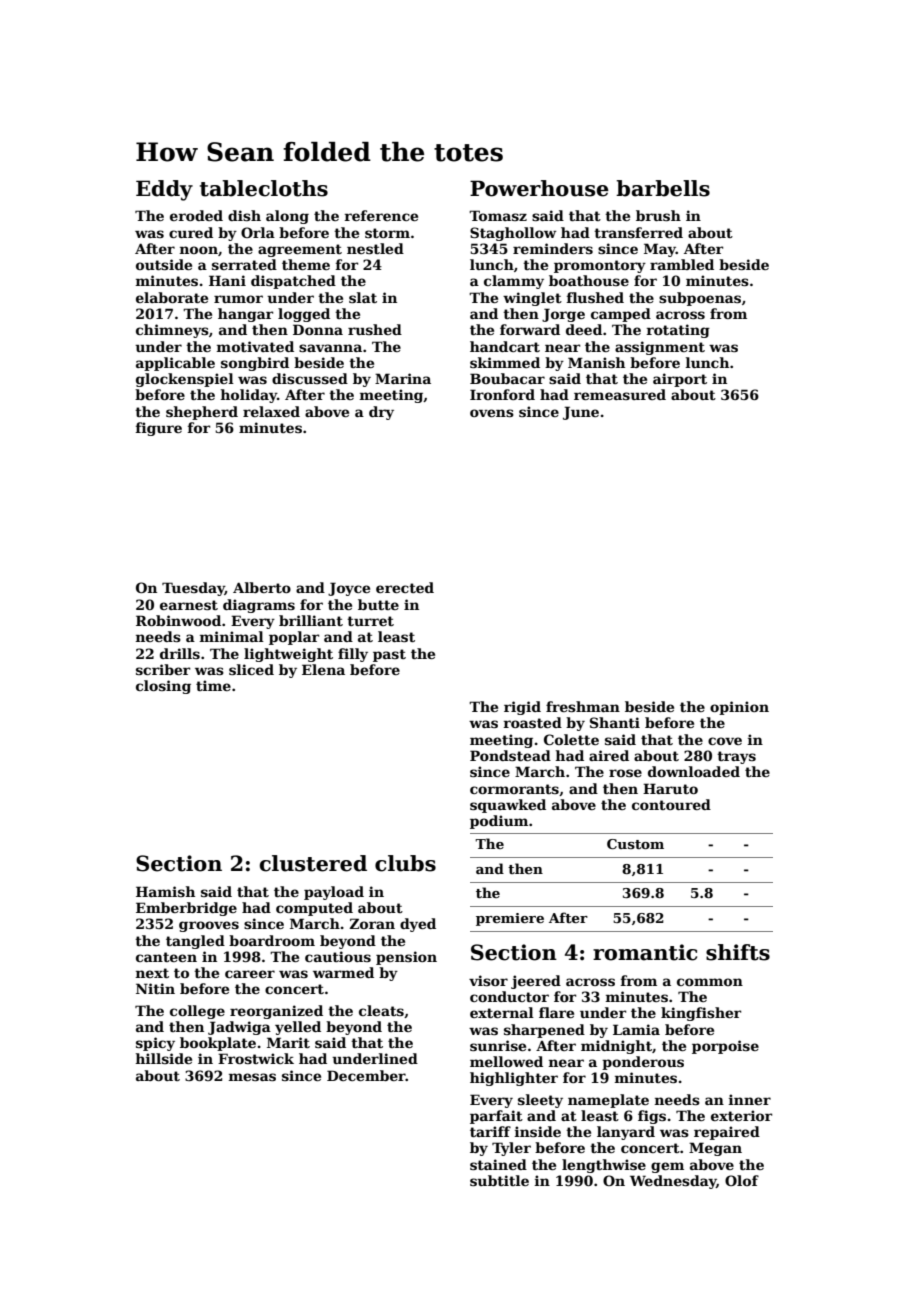 The image size is (908, 1316). Describe the element at coordinates (311, 620) in the document. I see `brilliant` at that location.
